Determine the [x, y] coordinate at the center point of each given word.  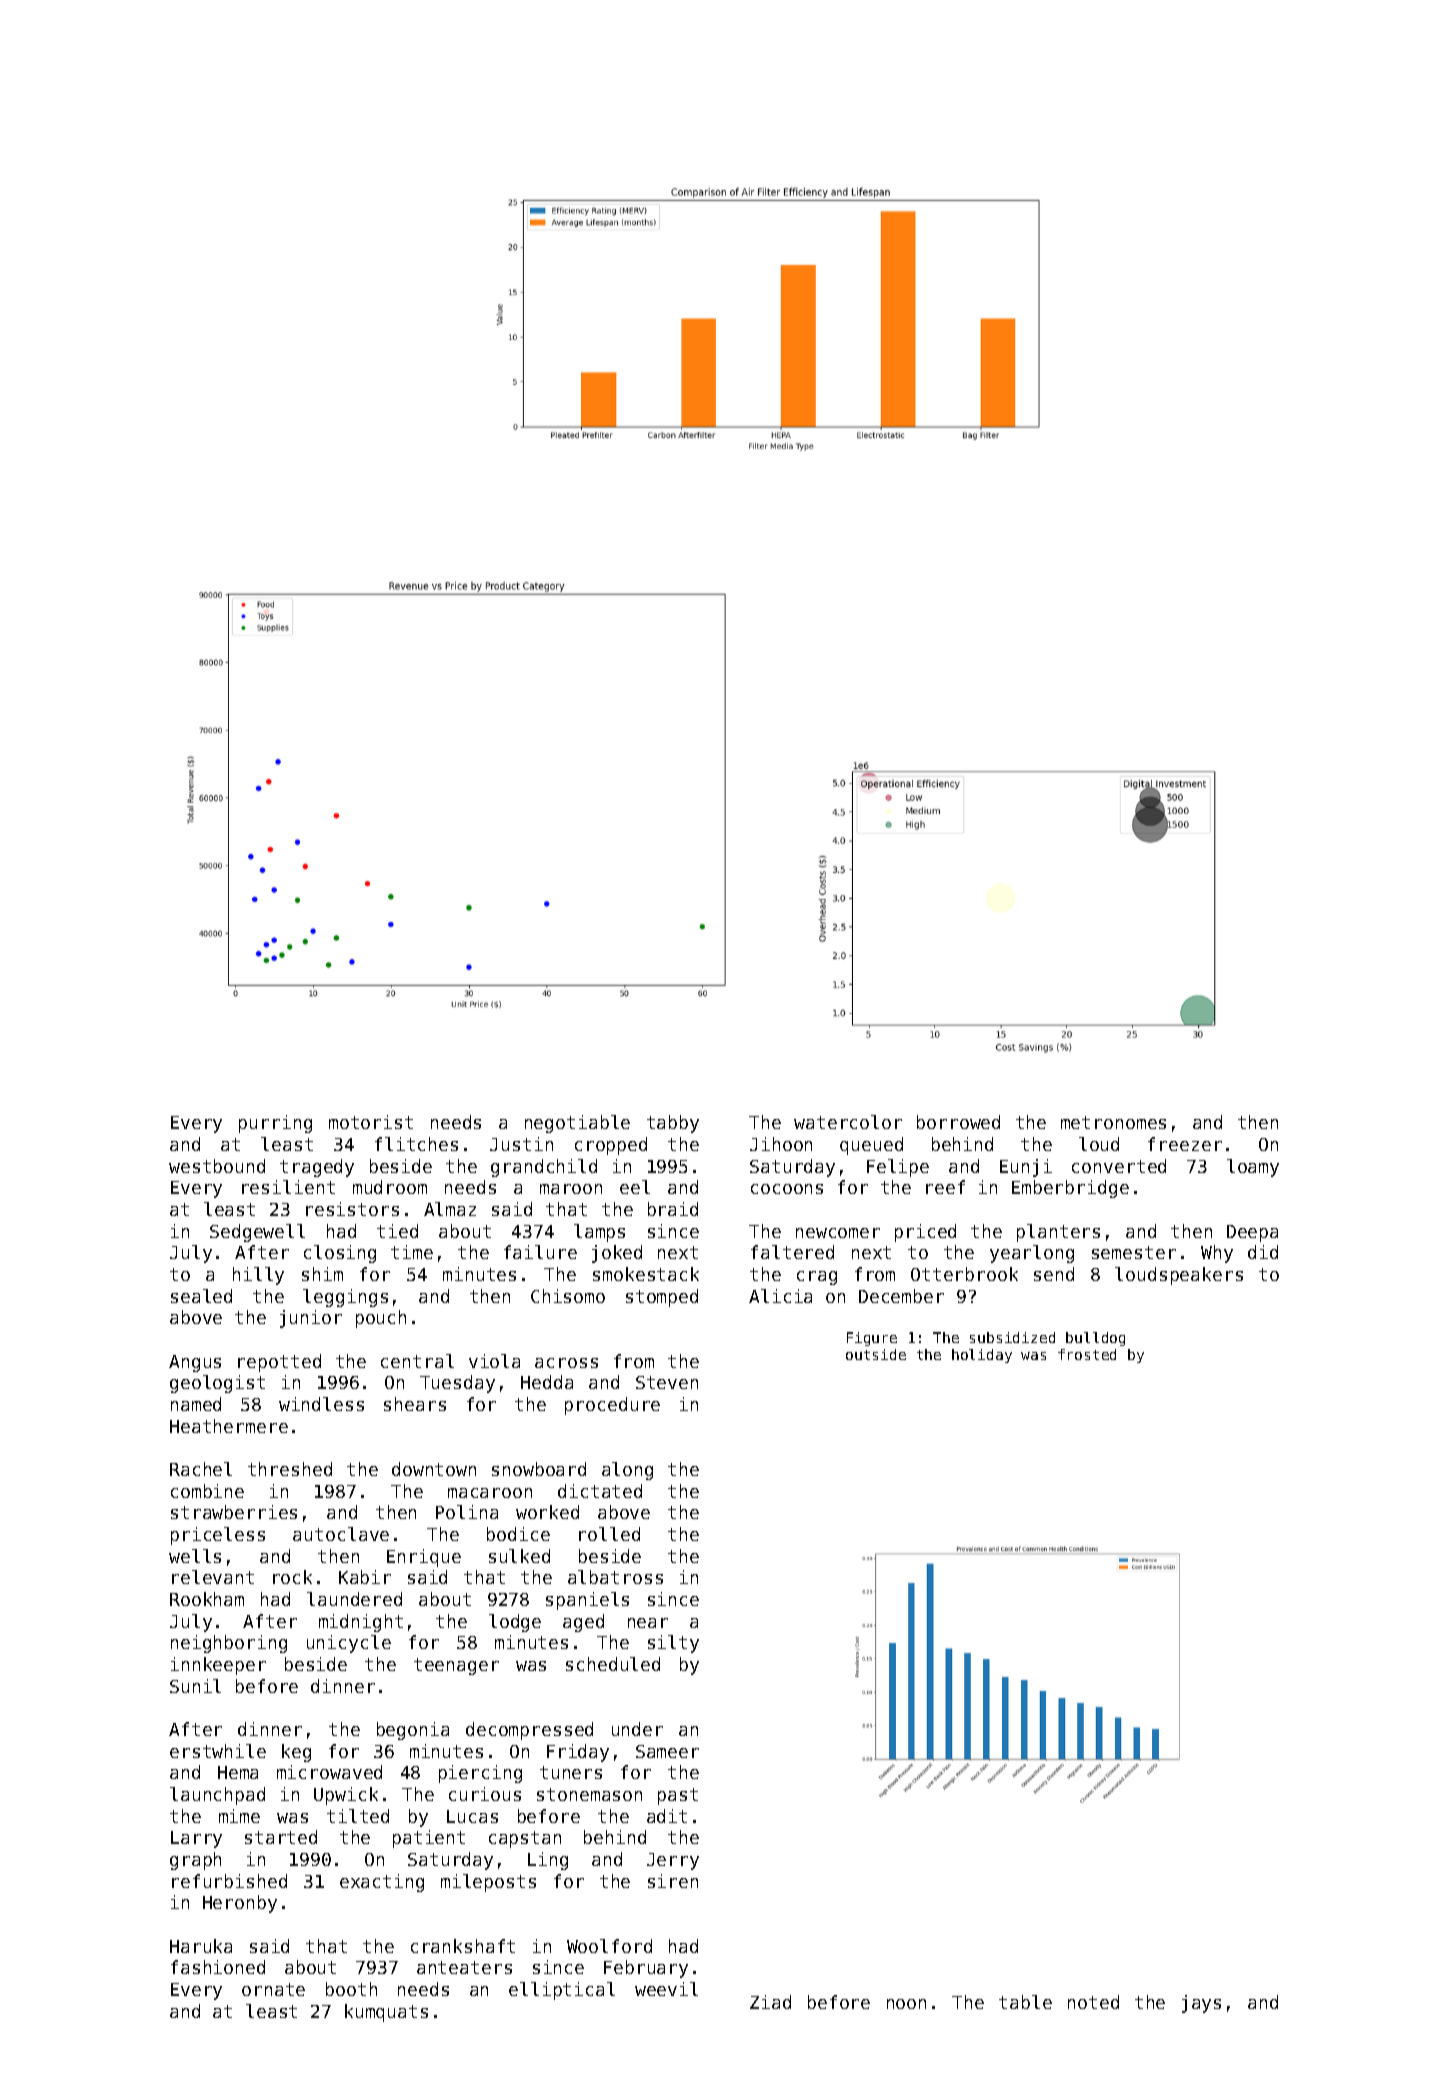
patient [429, 1839]
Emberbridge [1070, 1189]
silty [673, 1644]
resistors [352, 1209]
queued [871, 1146]
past [678, 1796]
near [648, 1623]
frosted [1087, 1354]
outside [876, 1354]
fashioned [218, 1967]
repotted [279, 1363]
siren [673, 1881]
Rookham [207, 1599]
